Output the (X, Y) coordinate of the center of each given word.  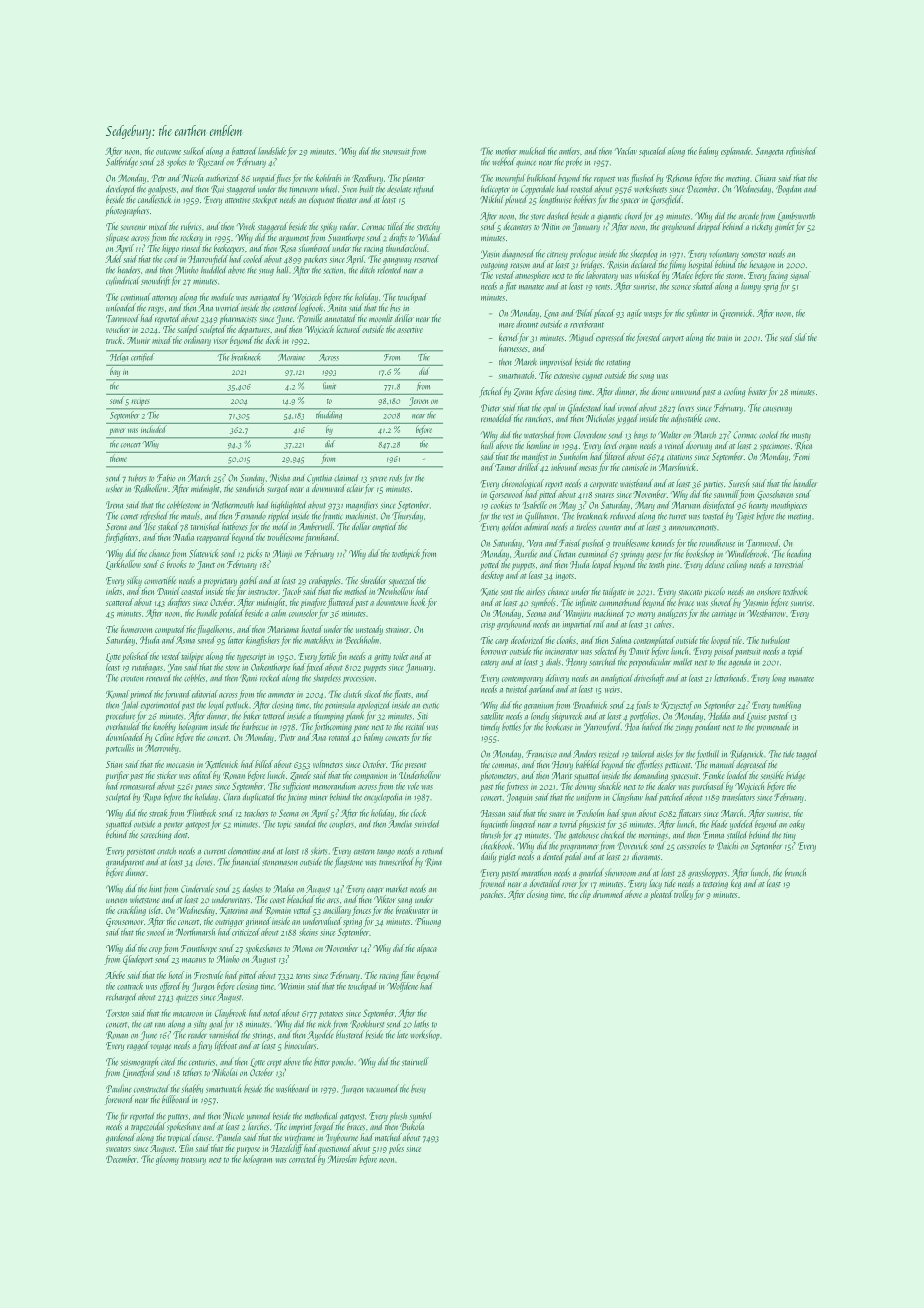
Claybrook (230, 1014)
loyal (216, 706)
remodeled (497, 418)
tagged (806, 755)
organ (628, 447)
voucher (118, 329)
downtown (392, 602)
